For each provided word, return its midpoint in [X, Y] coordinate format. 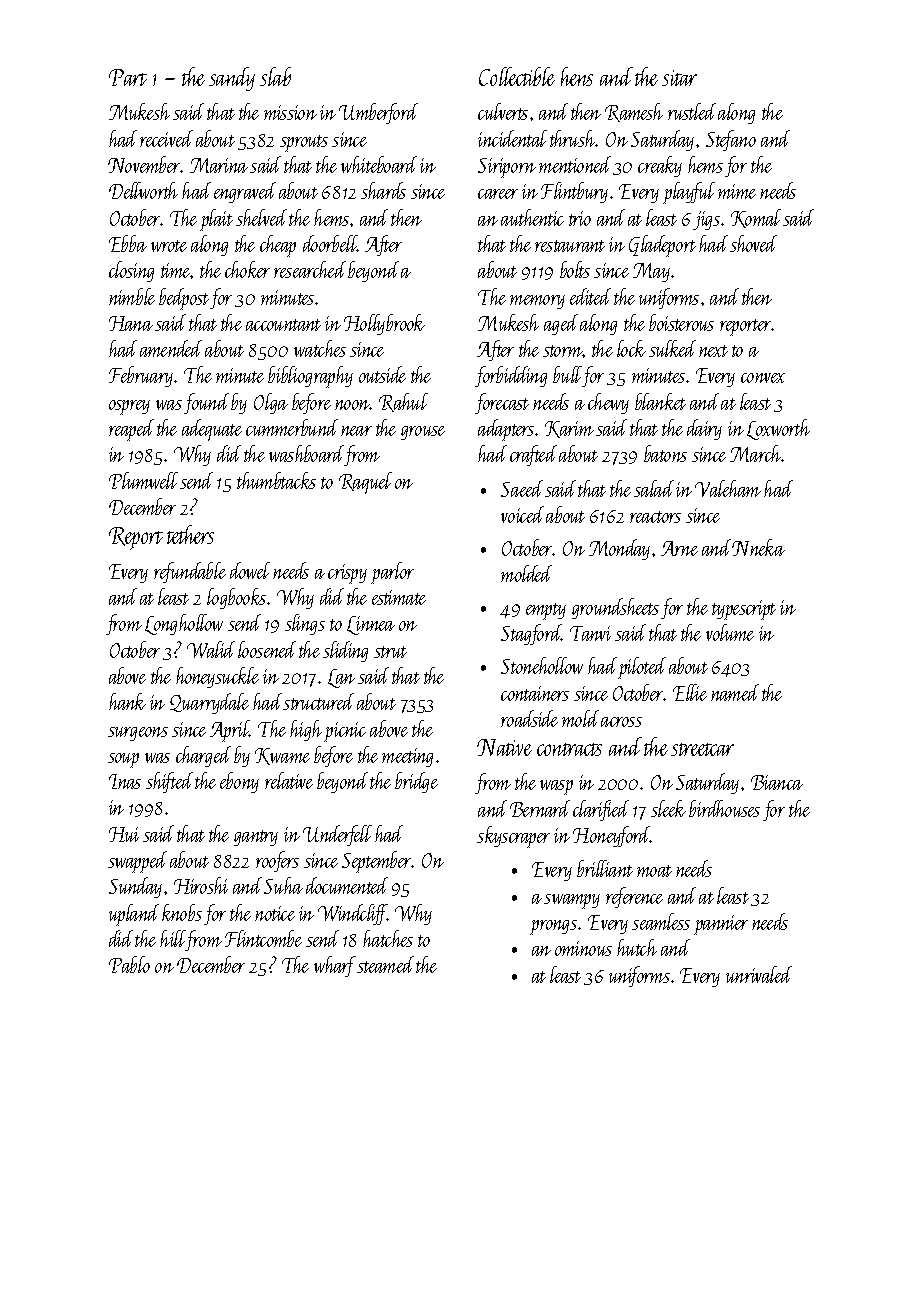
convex [763, 378]
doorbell [330, 243]
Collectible [517, 76]
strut [390, 652]
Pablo [129, 964]
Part [128, 77]
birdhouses [724, 808]
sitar [679, 78]
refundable [190, 572]
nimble [132, 296]
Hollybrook [384, 324]
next [713, 351]
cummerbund [292, 427]
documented [347, 885]
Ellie [690, 692]
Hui [124, 834]
